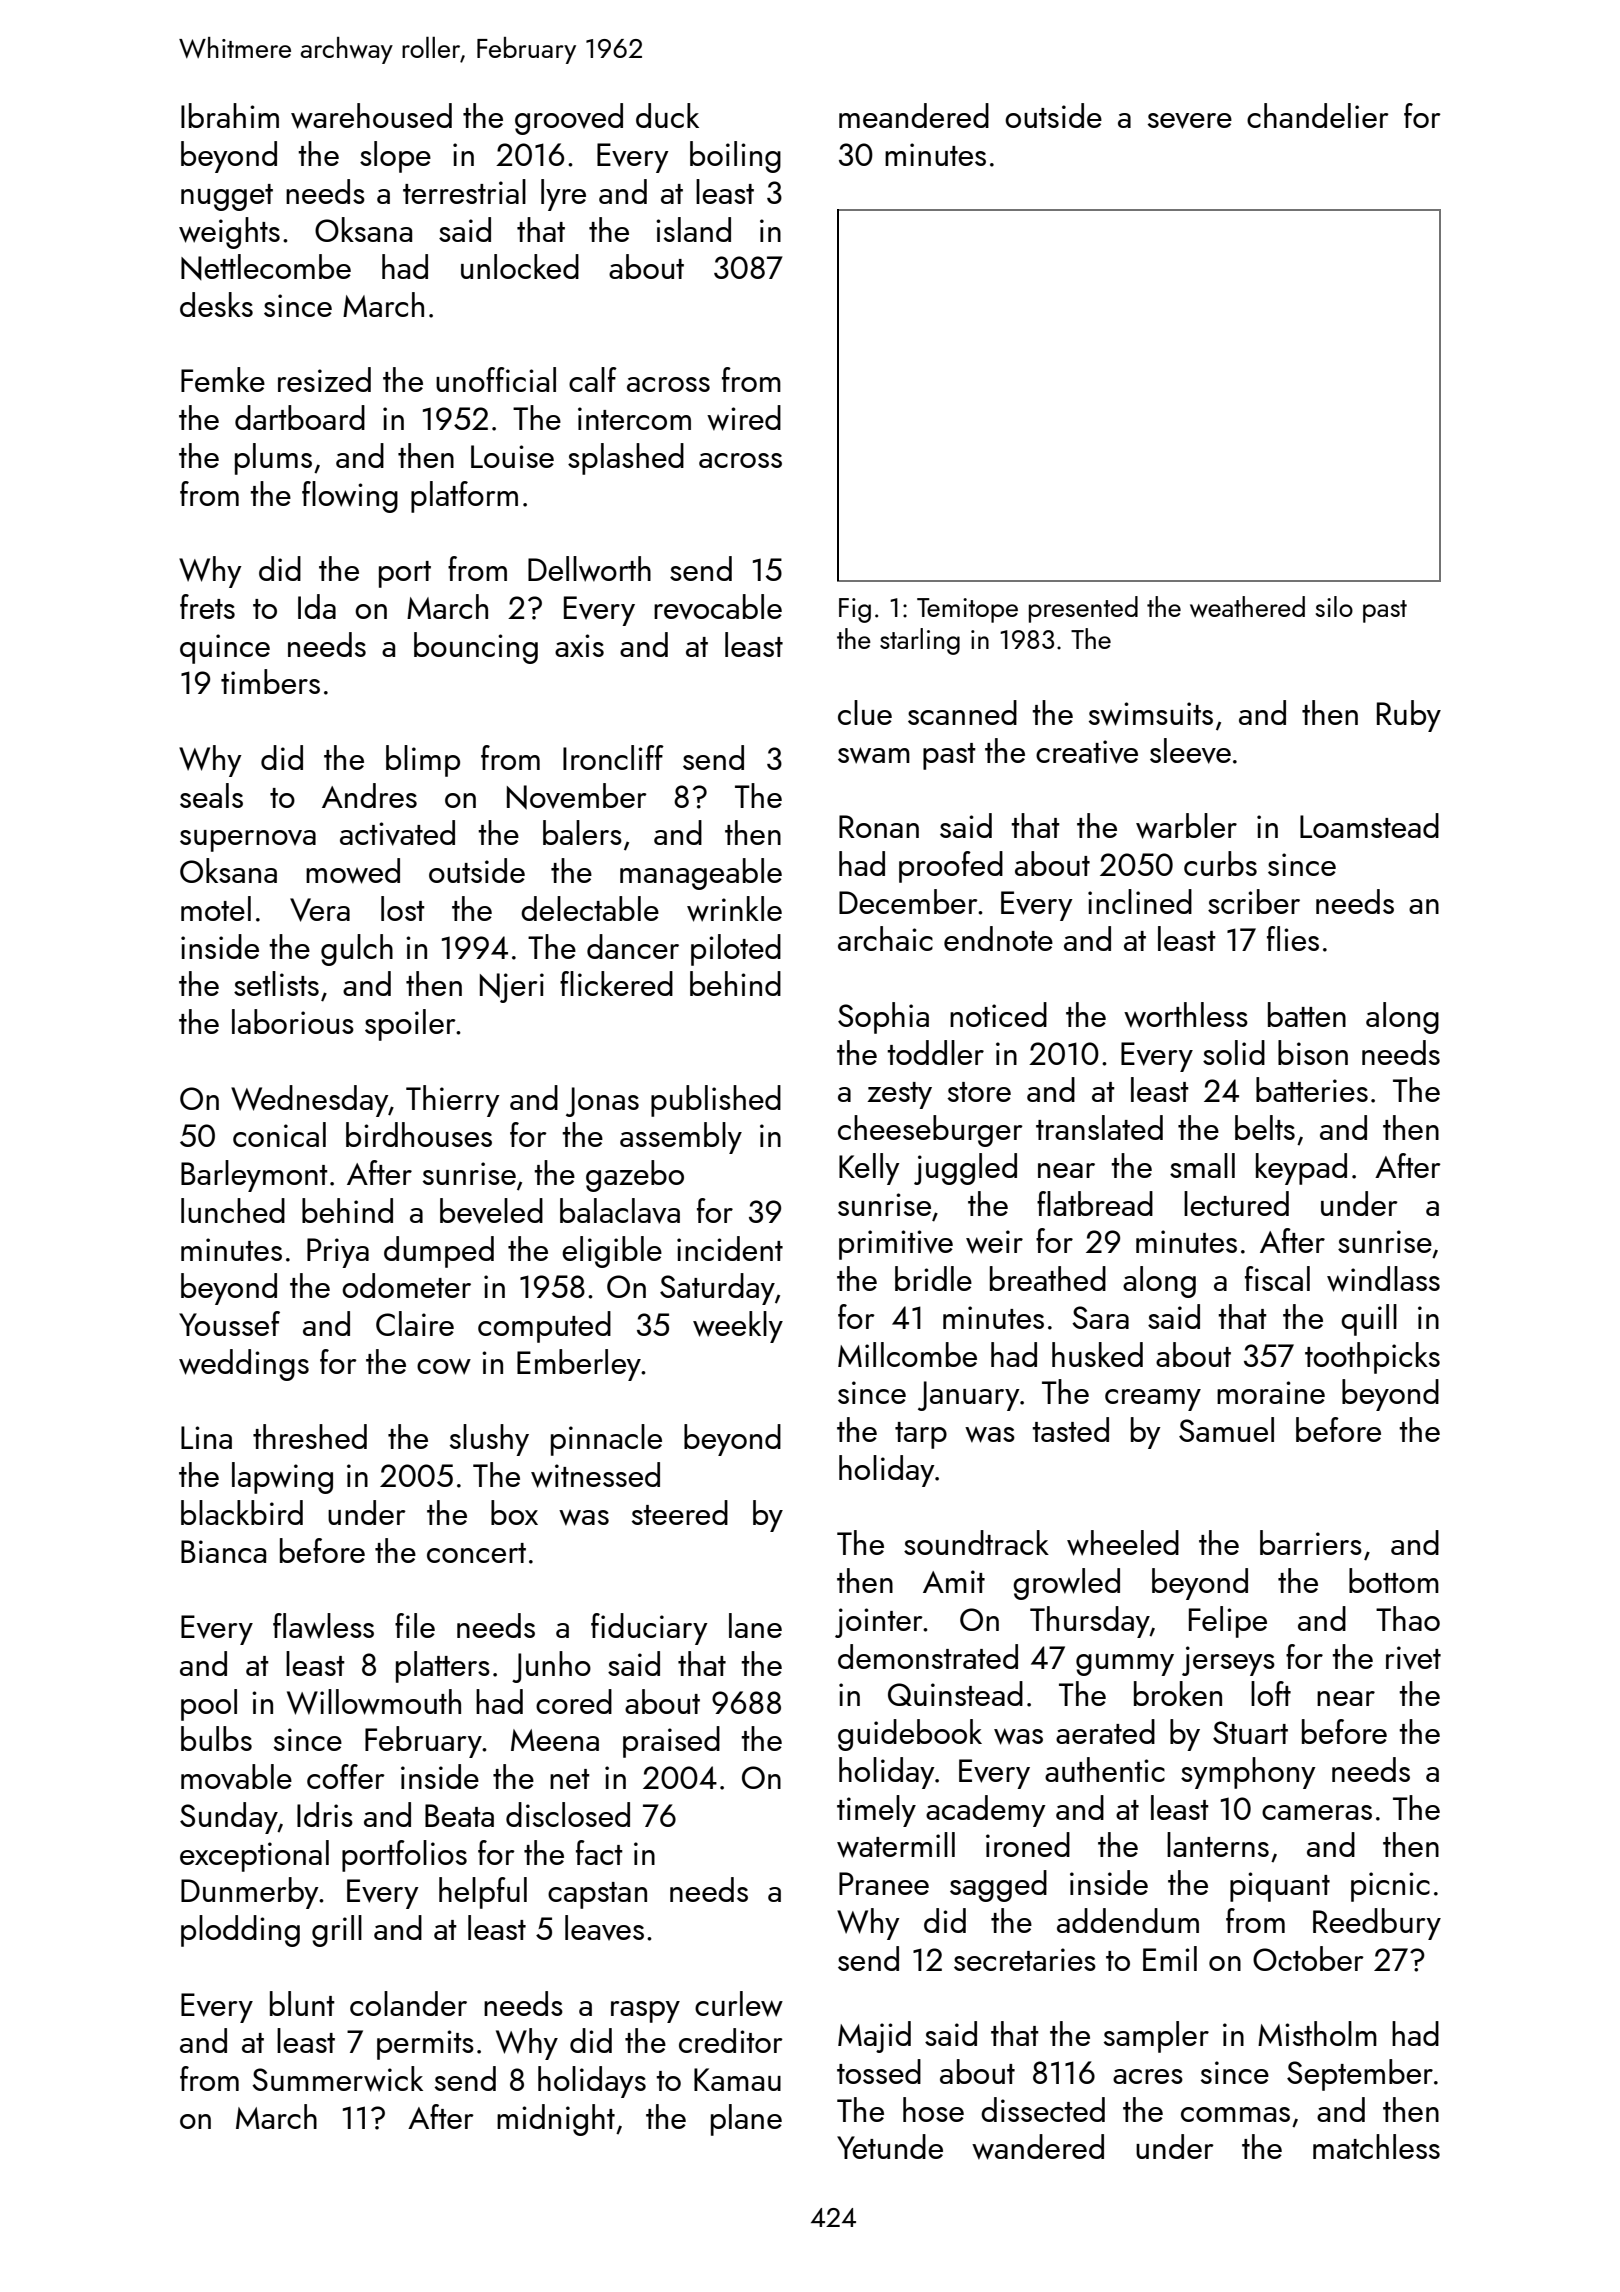 This document has width=1620, height=2292. What do you see at coordinates (599, 1852) in the document?
I see `fact` at bounding box center [599, 1852].
